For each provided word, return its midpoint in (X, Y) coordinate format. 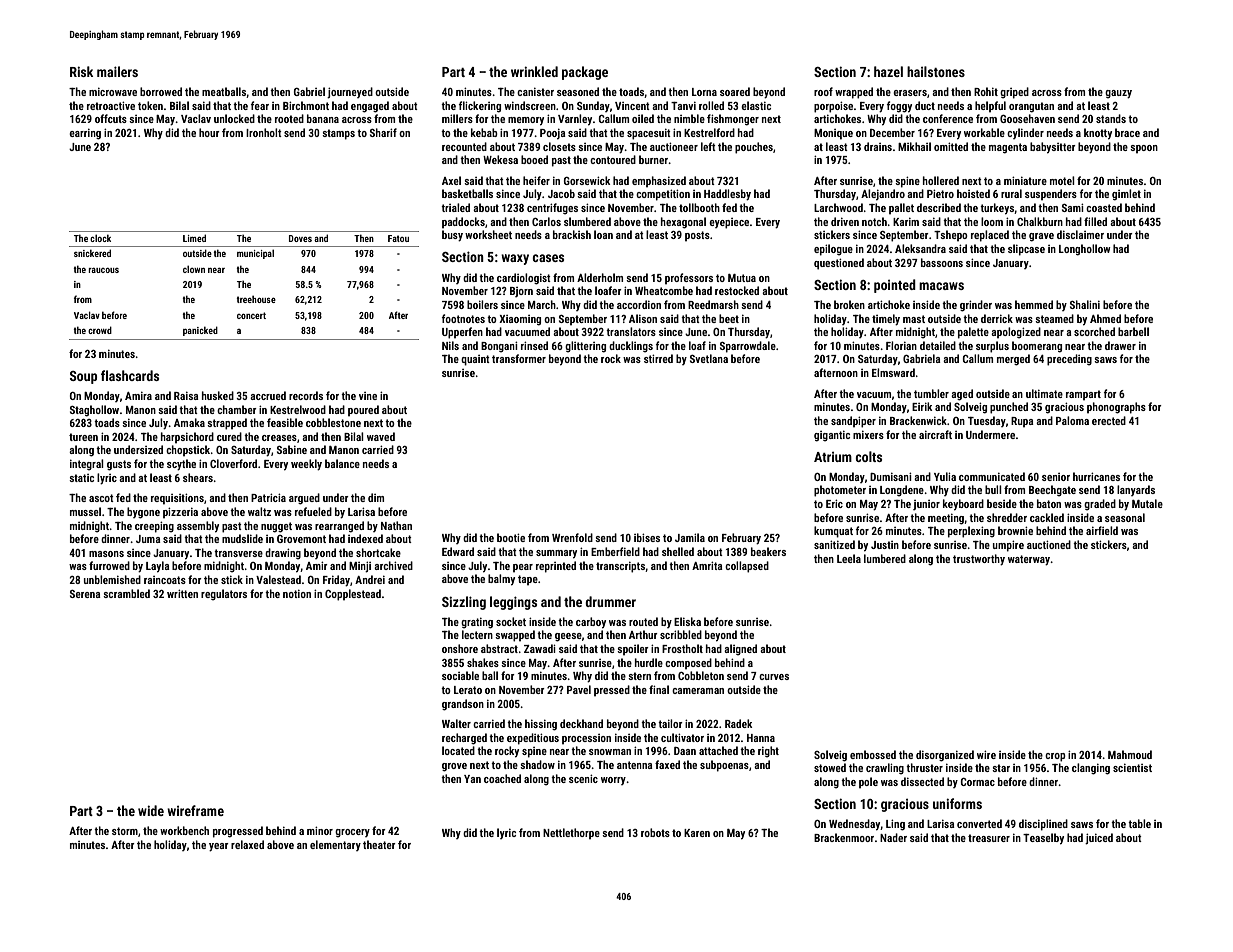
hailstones (936, 71)
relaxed (247, 844)
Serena (85, 594)
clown (194, 269)
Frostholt (682, 648)
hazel (888, 71)
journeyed (350, 93)
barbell (1133, 331)
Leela (849, 558)
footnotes (463, 318)
